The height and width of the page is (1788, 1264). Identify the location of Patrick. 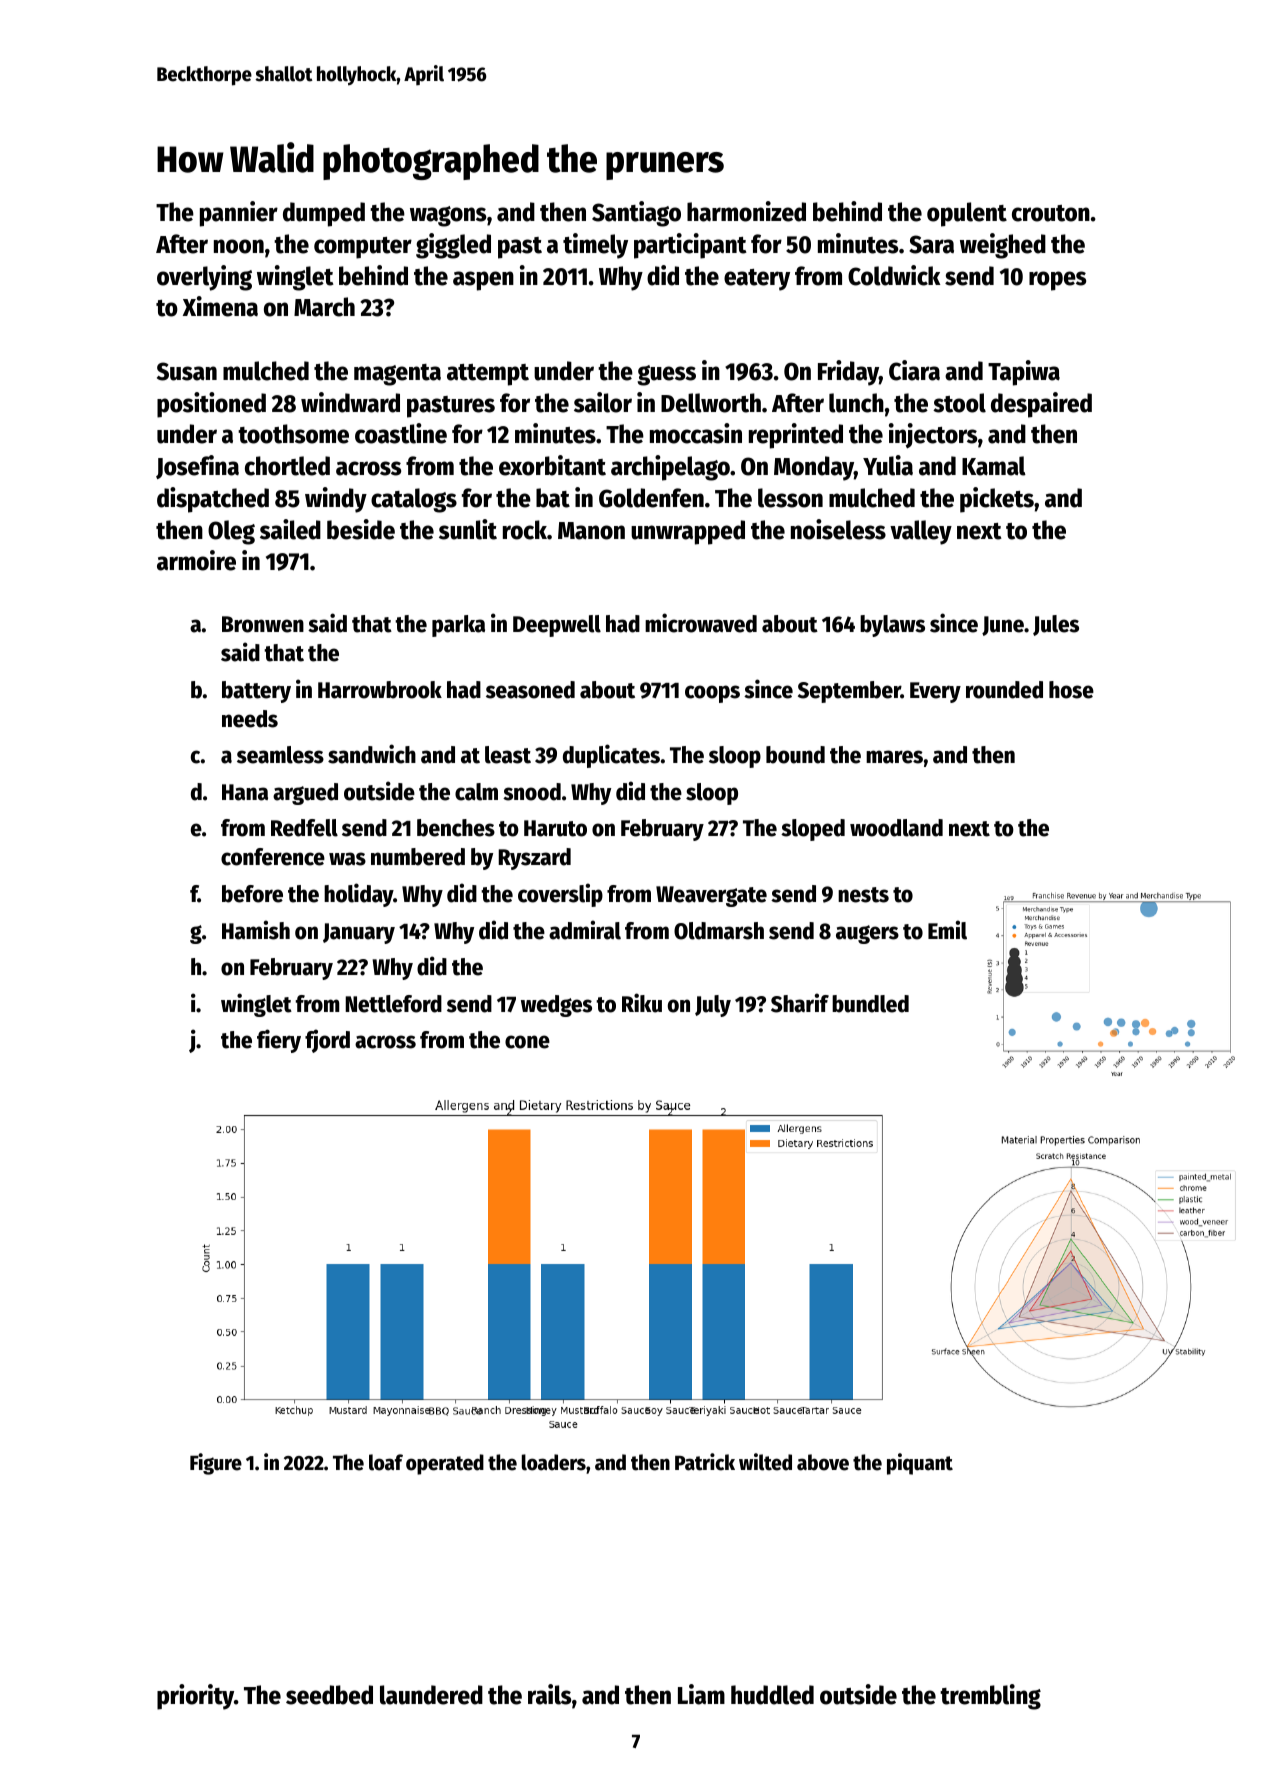
(705, 1462).
